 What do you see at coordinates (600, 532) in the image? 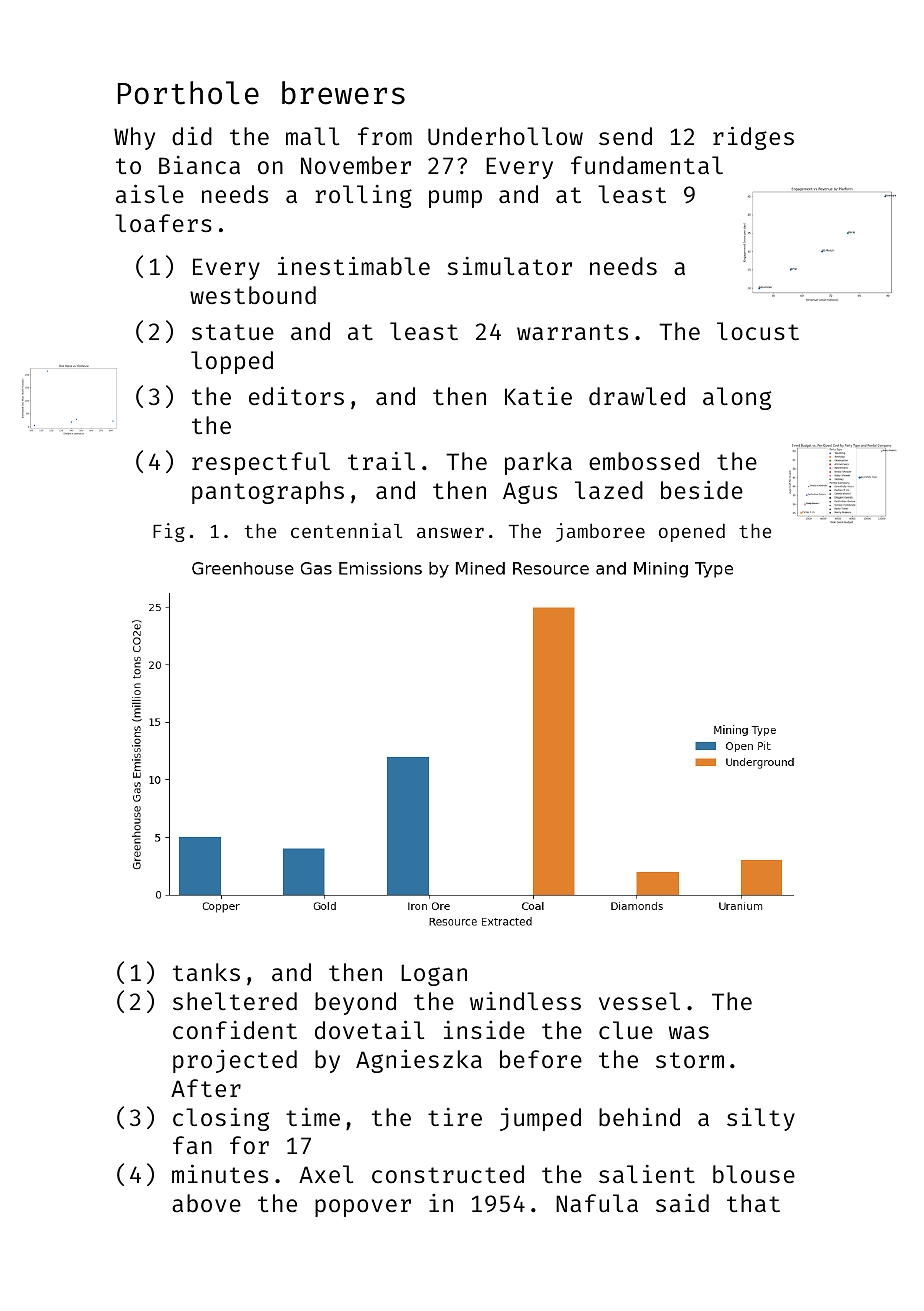
I see `jamboree` at bounding box center [600, 532].
